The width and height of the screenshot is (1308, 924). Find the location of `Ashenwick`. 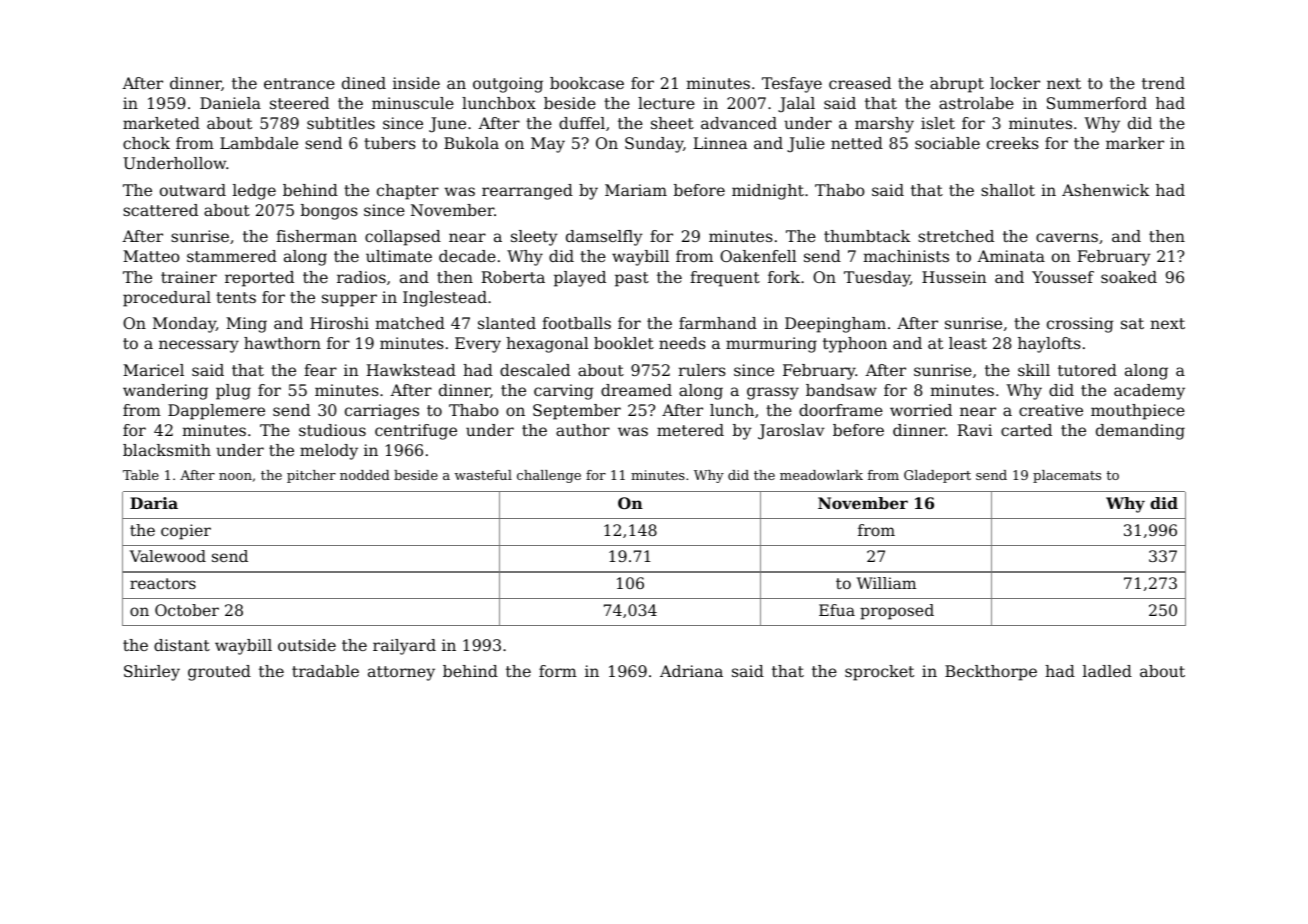

Ashenwick is located at coordinates (1105, 190).
